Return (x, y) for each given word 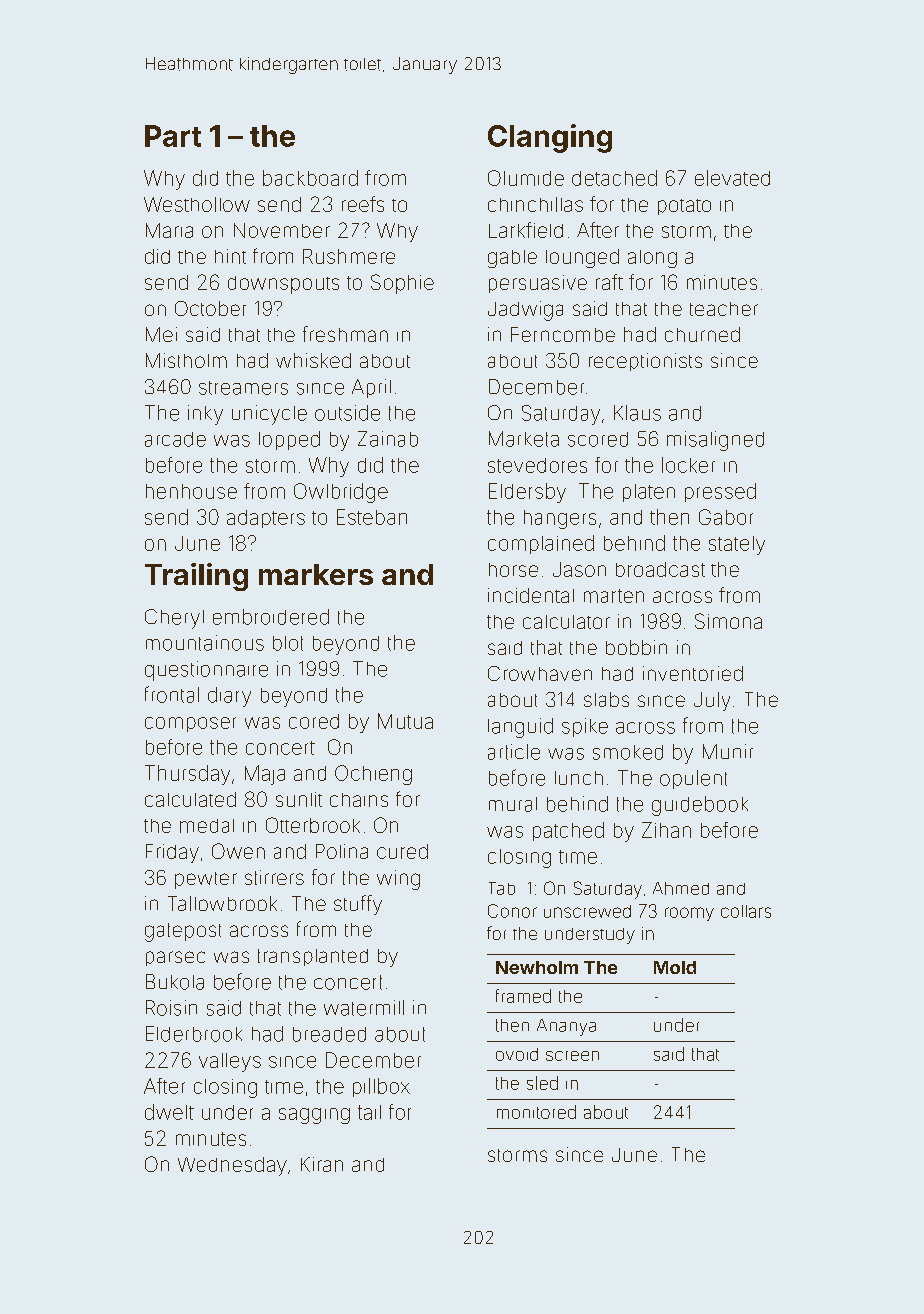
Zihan (666, 830)
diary (229, 697)
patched (568, 831)
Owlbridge (341, 493)
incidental (531, 595)
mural (513, 804)
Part (173, 136)
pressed (720, 492)
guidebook (700, 806)
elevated (732, 178)
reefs (363, 204)
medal (207, 826)
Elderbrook (194, 1034)
